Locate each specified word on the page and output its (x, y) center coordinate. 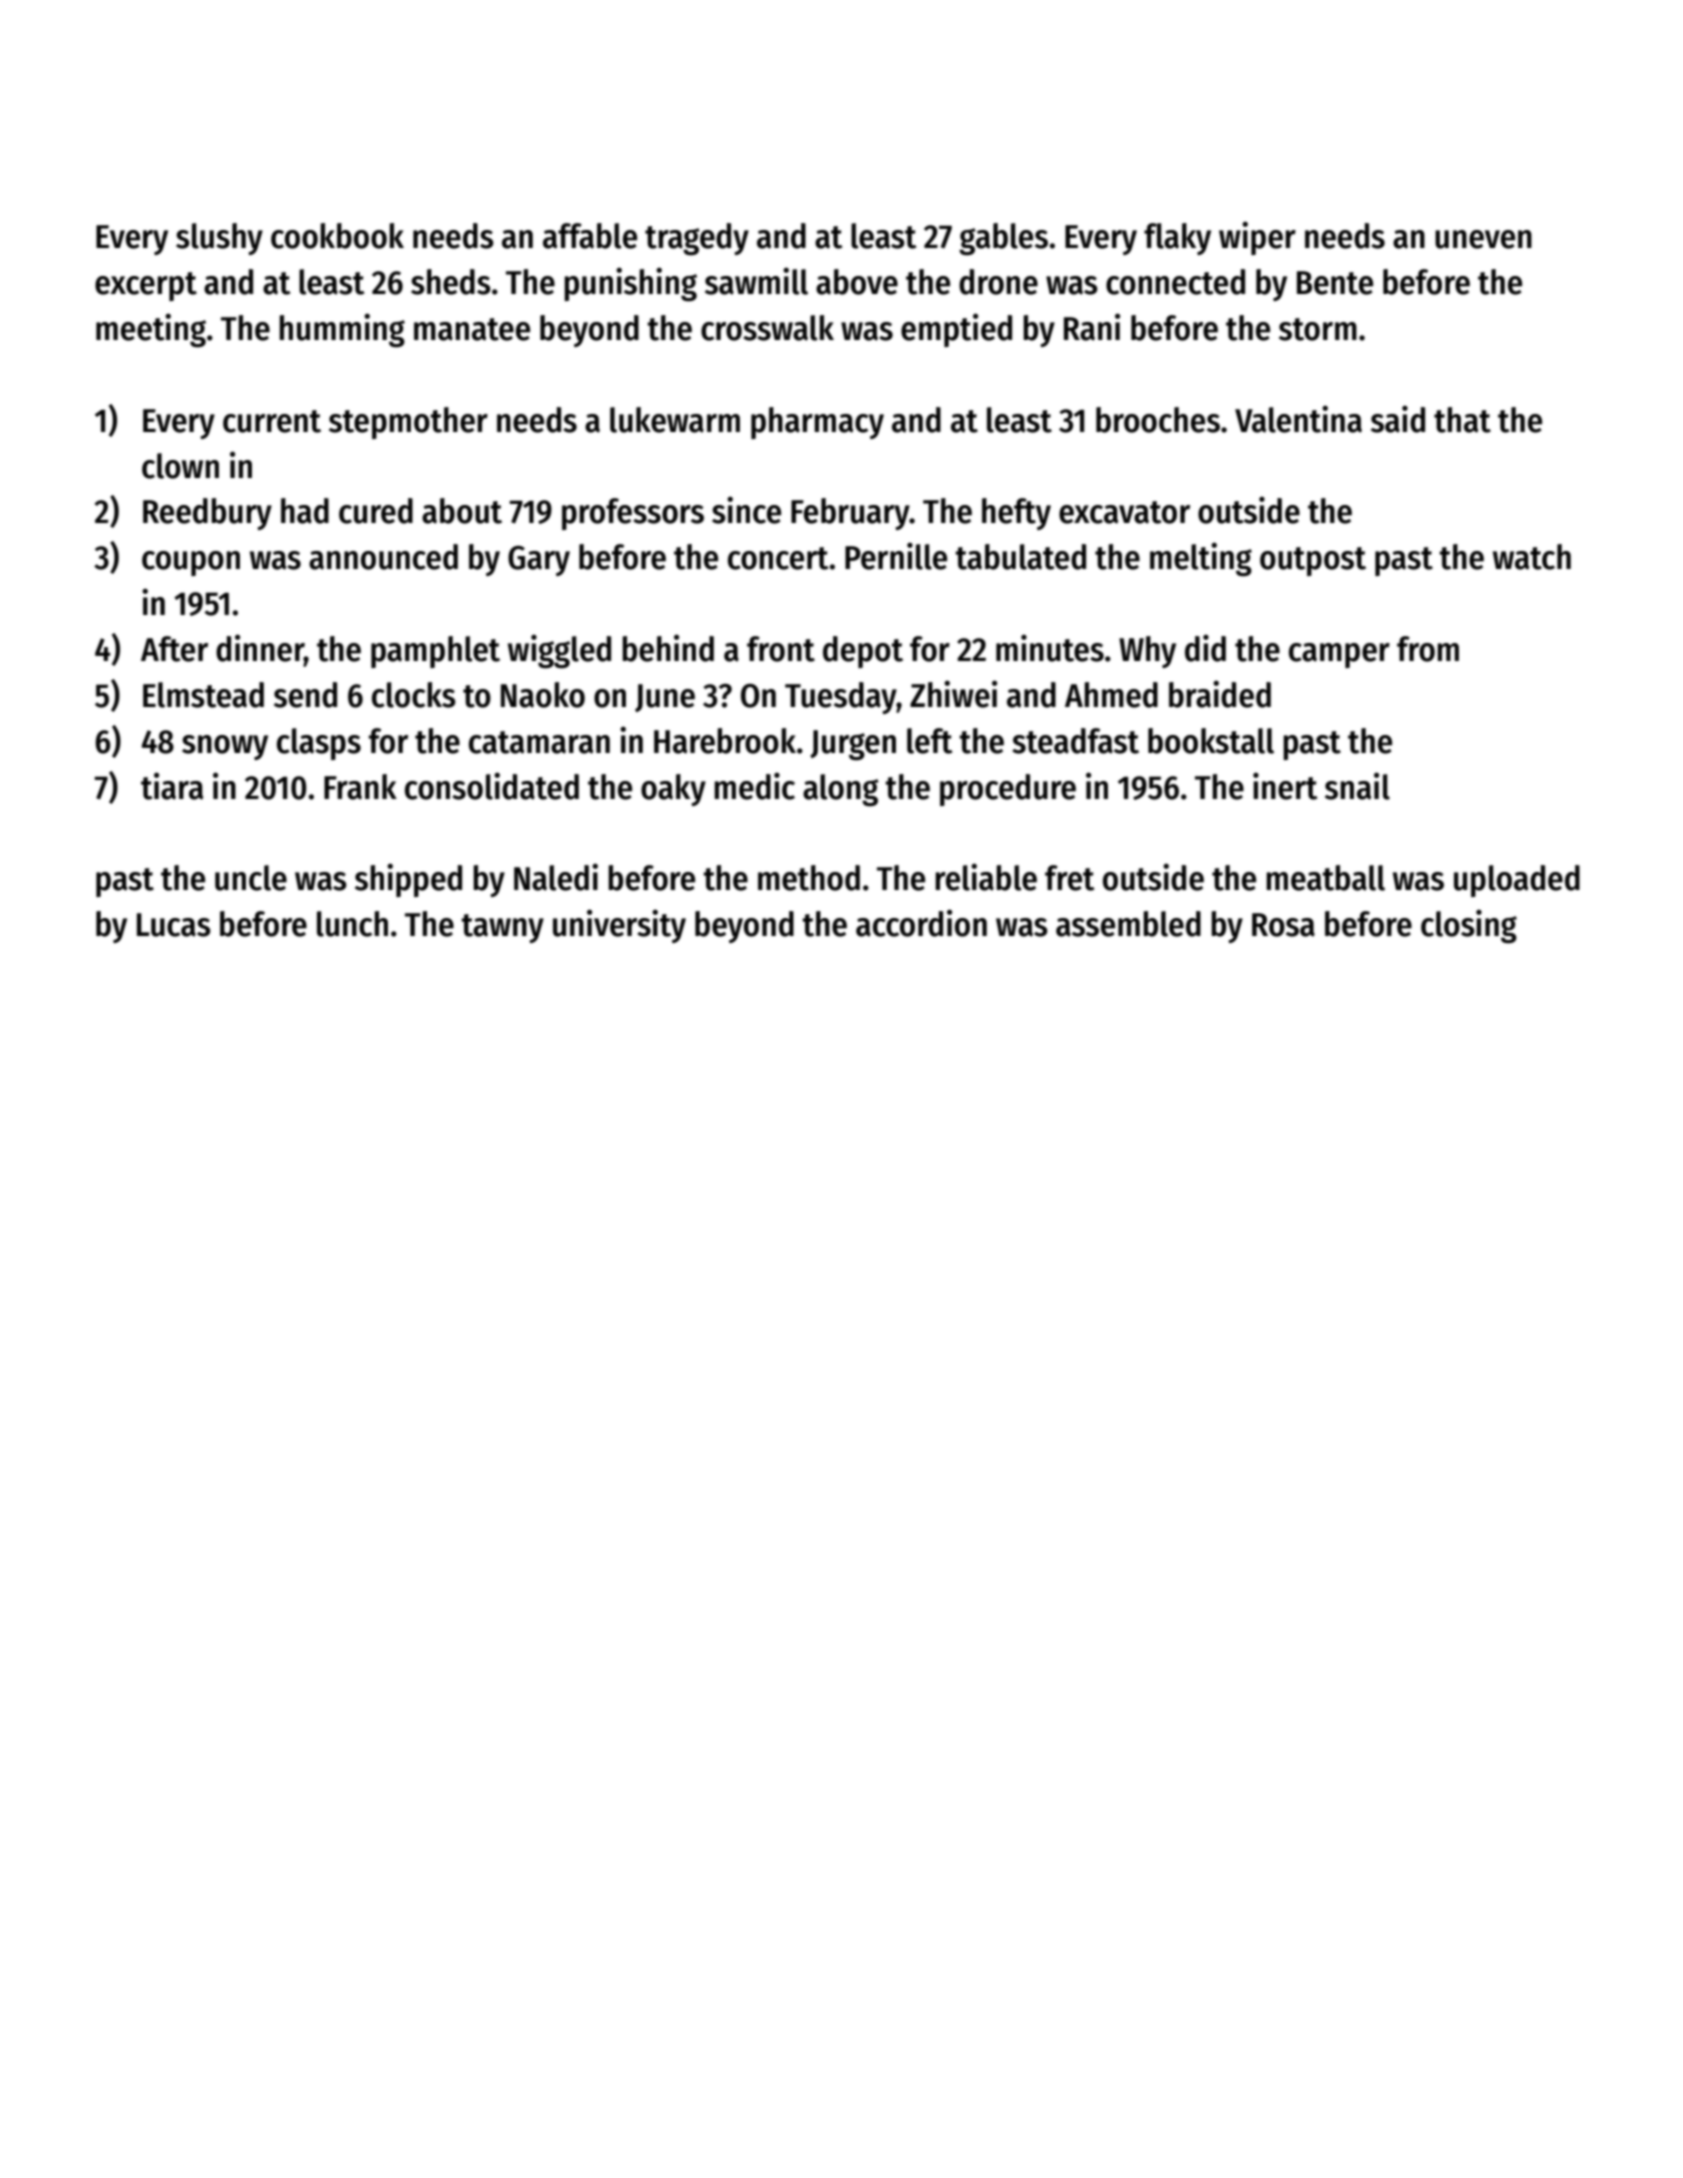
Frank (360, 787)
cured (376, 511)
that (1462, 420)
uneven (1483, 239)
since (746, 510)
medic (754, 786)
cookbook (337, 236)
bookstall (1211, 741)
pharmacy (817, 423)
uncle (251, 878)
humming (342, 330)
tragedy (697, 239)
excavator (1124, 512)
